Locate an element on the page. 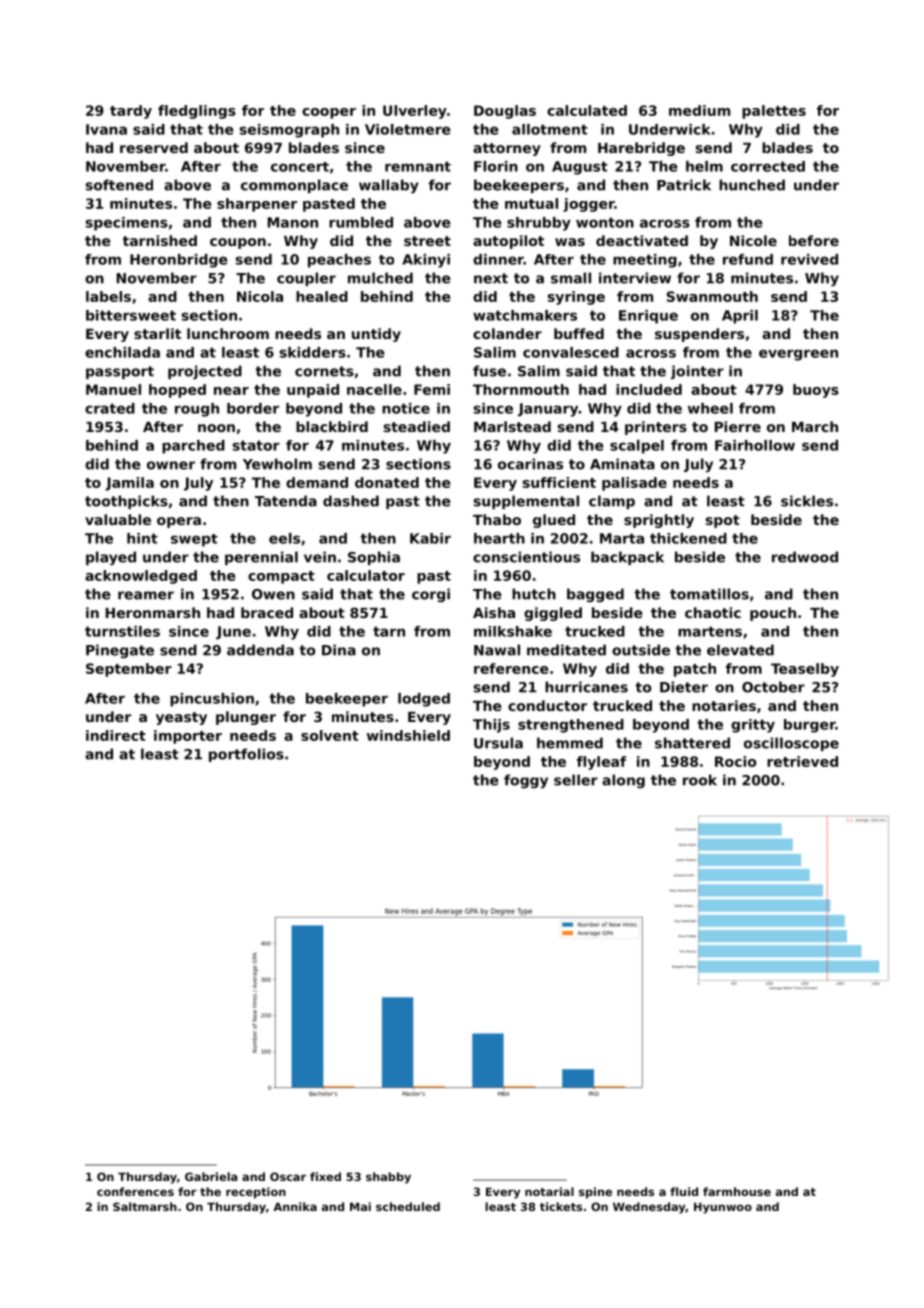 The width and height of the document is (924, 1308). spine is located at coordinates (595, 1193).
